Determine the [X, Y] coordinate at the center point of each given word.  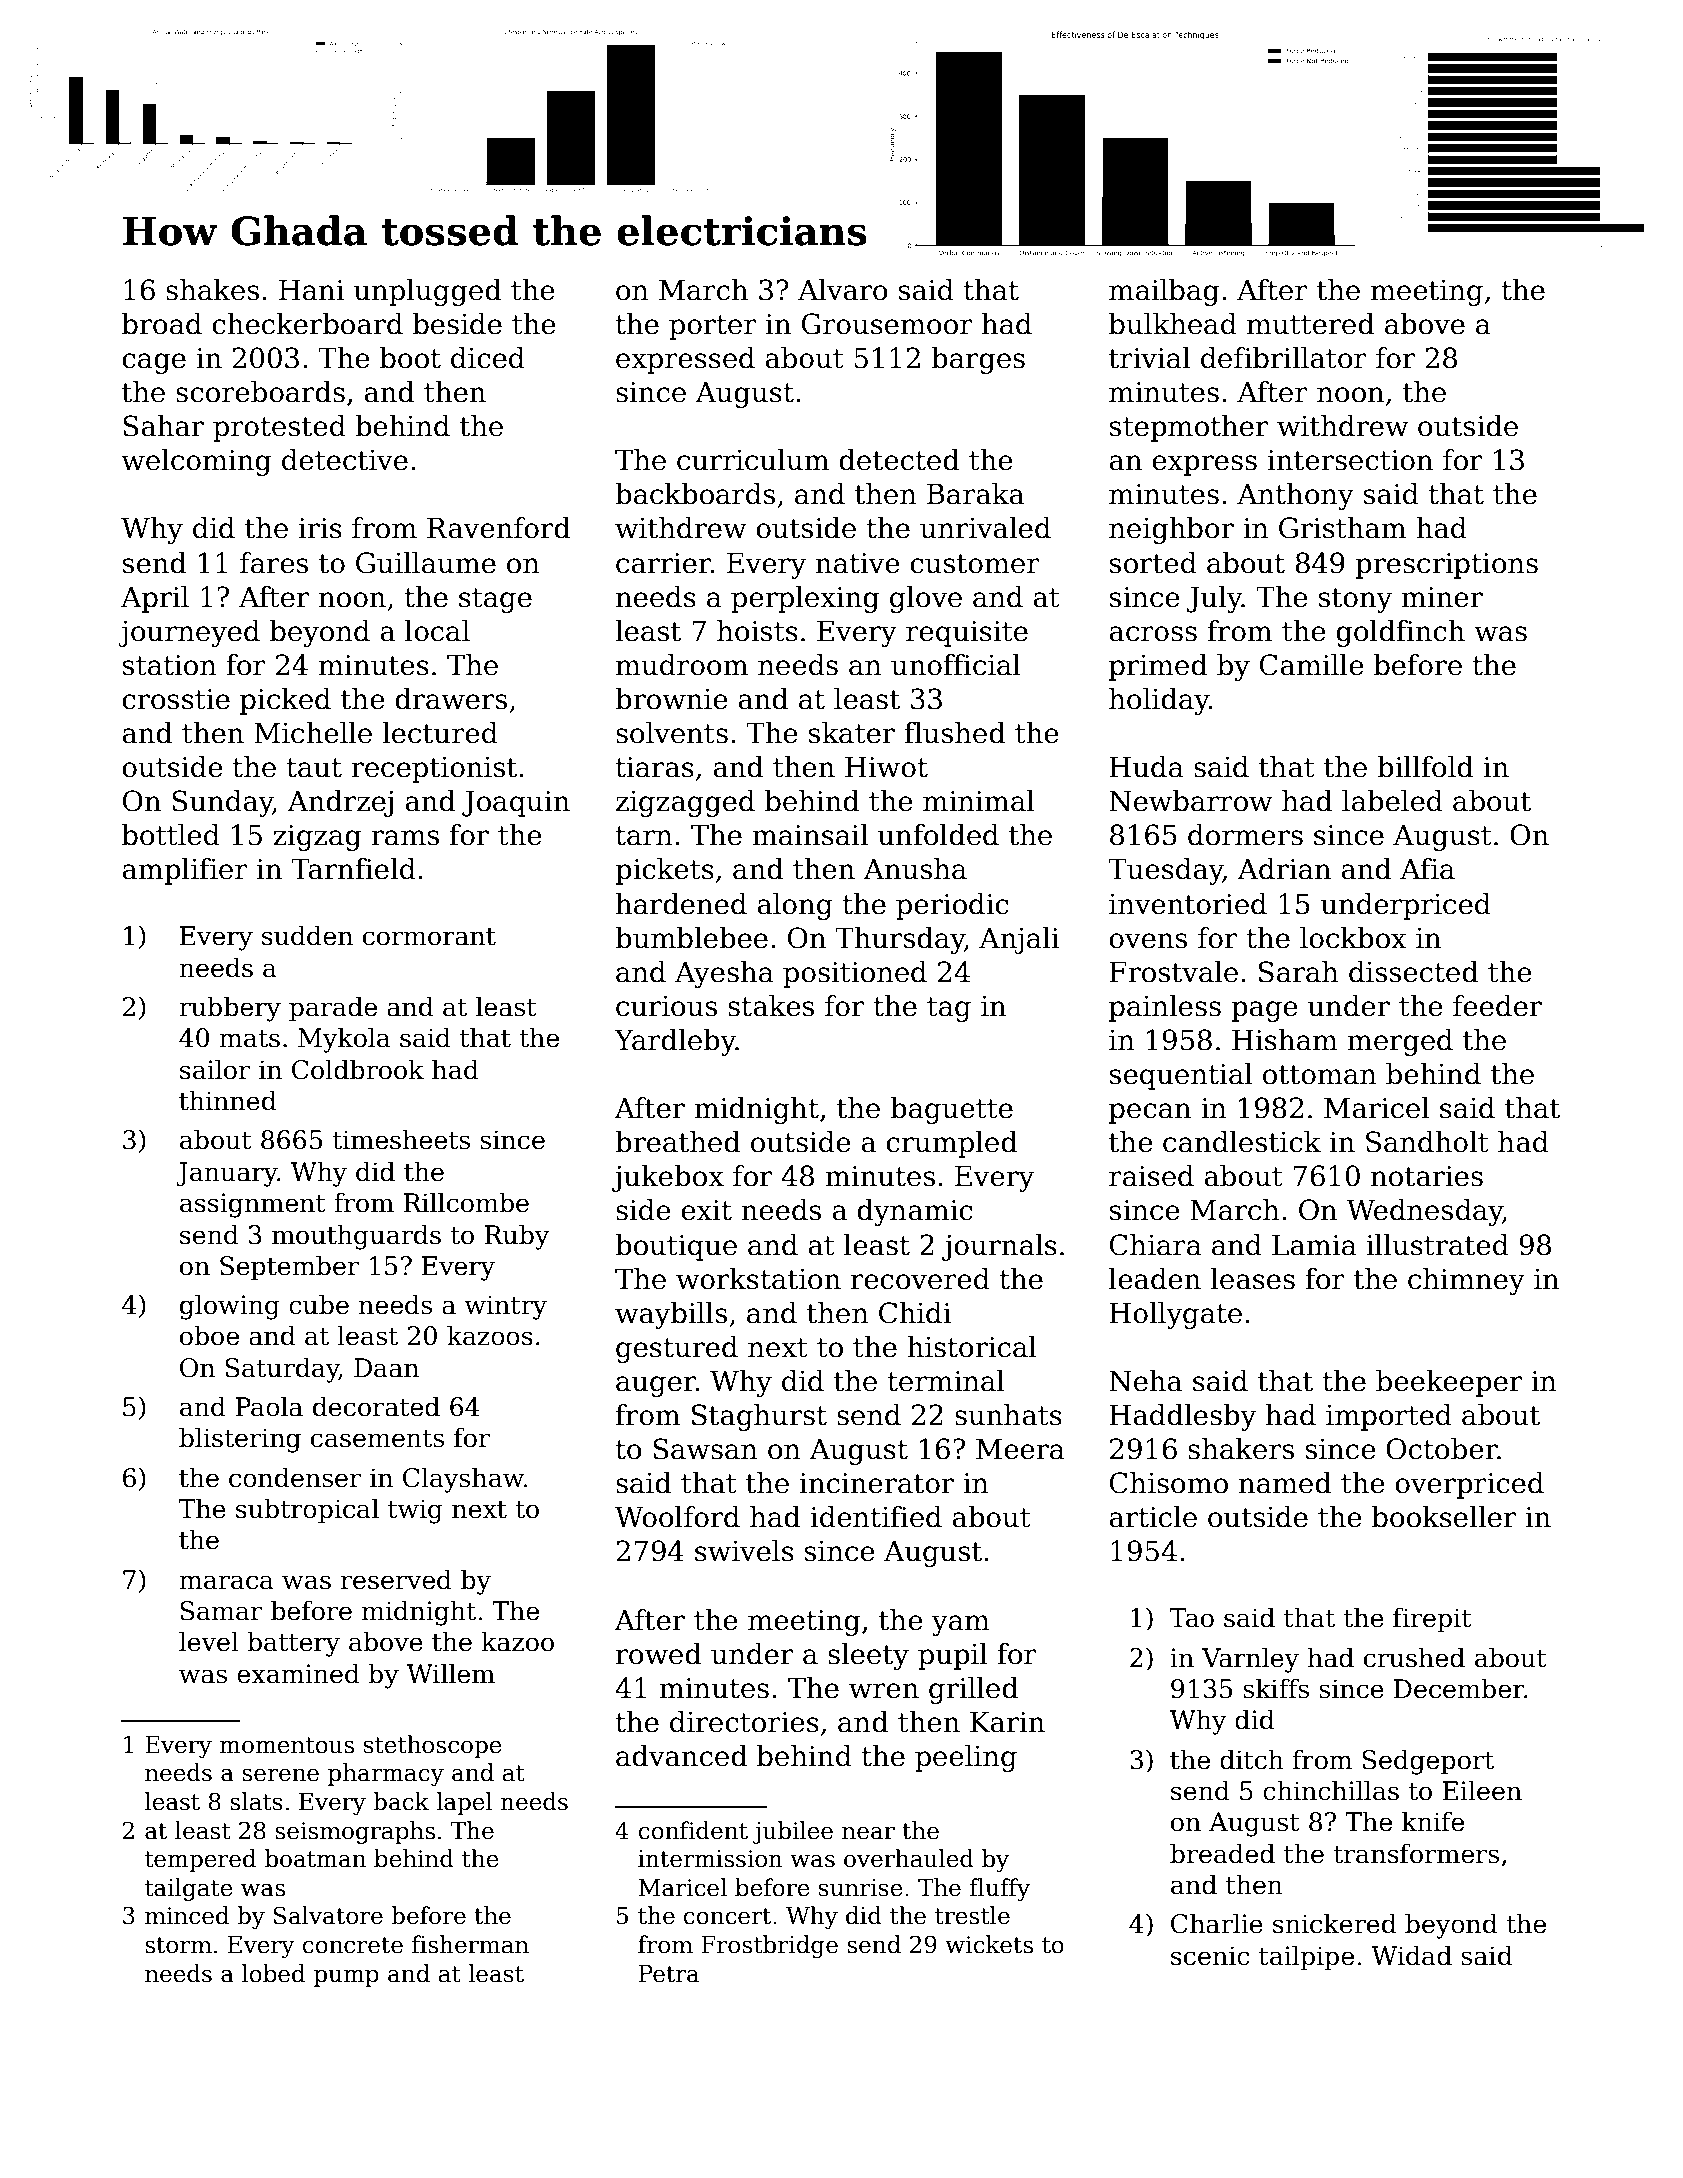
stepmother [1189, 428]
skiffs [1276, 1688]
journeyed [189, 633]
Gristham [1342, 528]
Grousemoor [887, 324]
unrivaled [985, 528]
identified [876, 1517]
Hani [311, 290]
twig [415, 1511]
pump [346, 1978]
